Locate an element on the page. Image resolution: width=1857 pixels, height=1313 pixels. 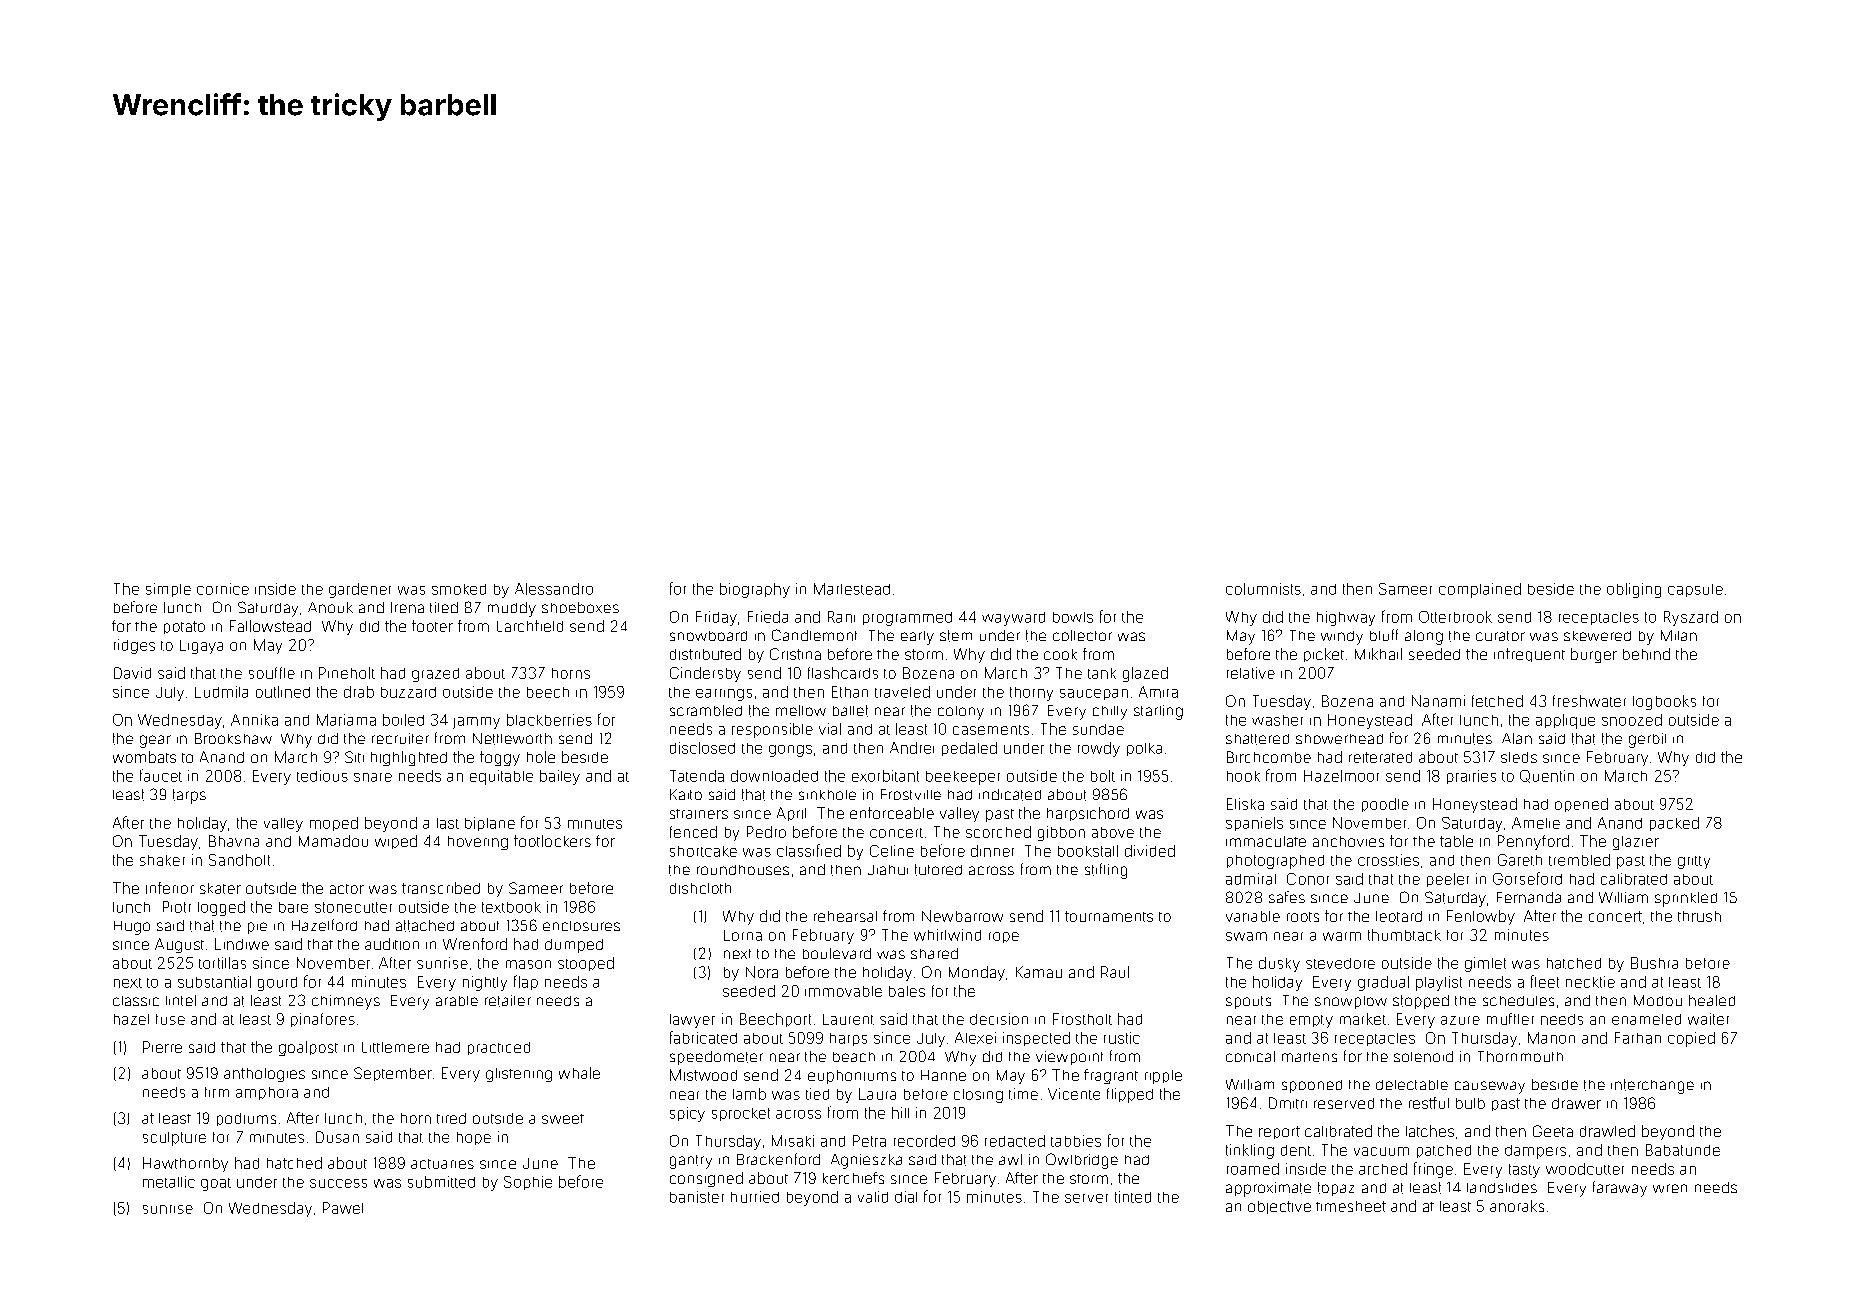
shared is located at coordinates (934, 953).
